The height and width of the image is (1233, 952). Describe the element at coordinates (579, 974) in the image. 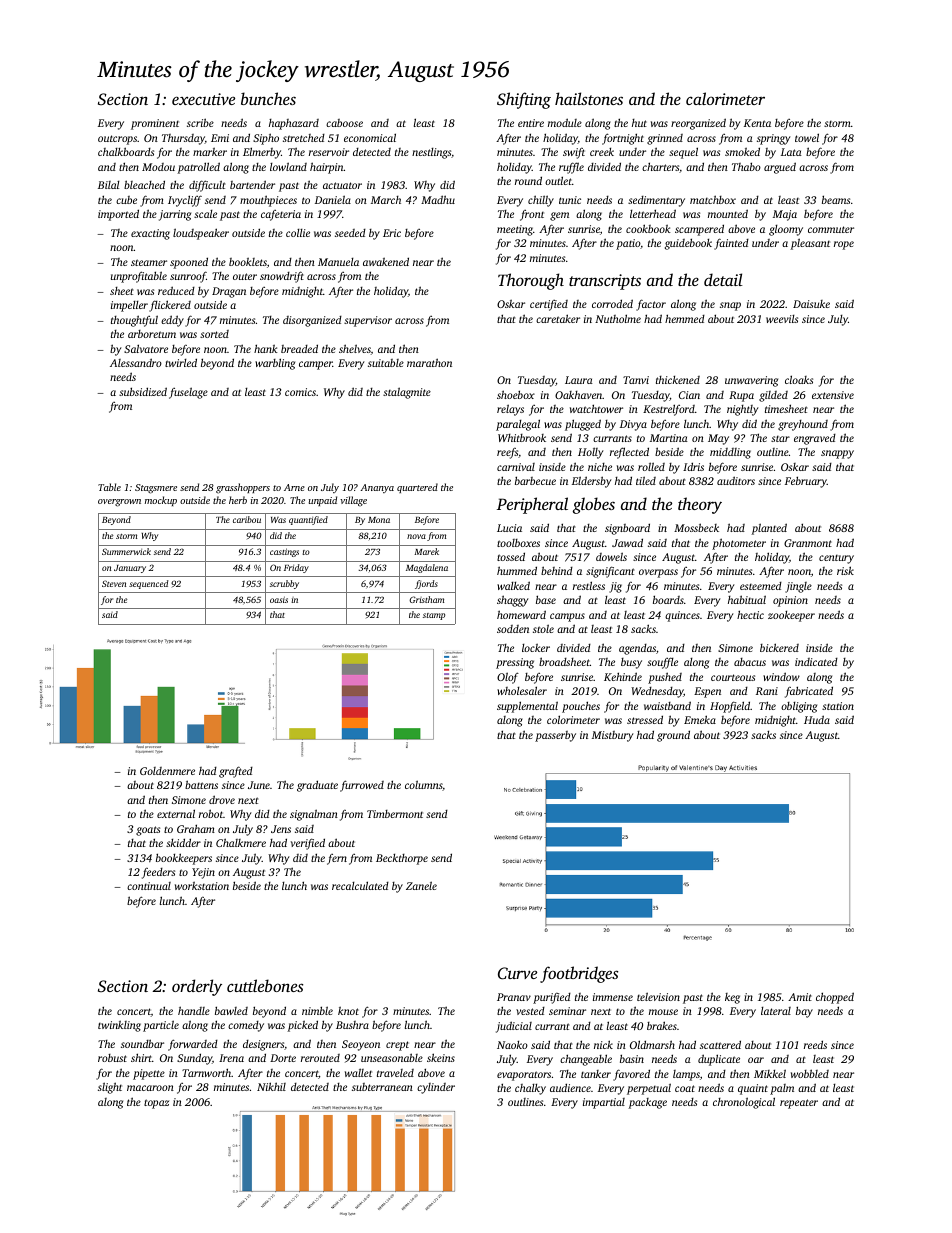

I see `footbridges` at that location.
